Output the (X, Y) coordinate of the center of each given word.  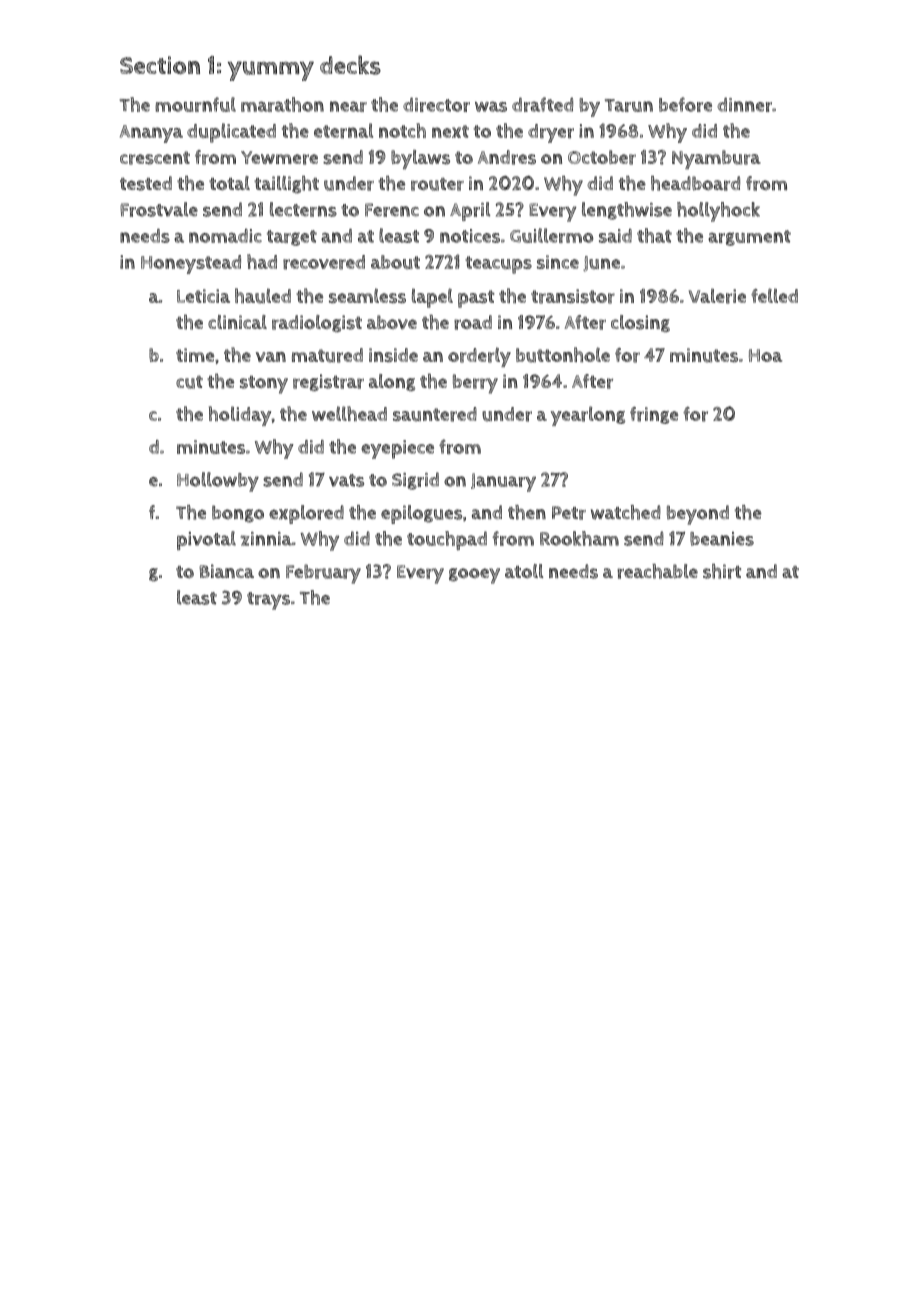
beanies (722, 539)
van (271, 357)
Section (160, 65)
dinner (744, 104)
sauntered (435, 414)
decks (350, 65)
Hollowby (218, 482)
